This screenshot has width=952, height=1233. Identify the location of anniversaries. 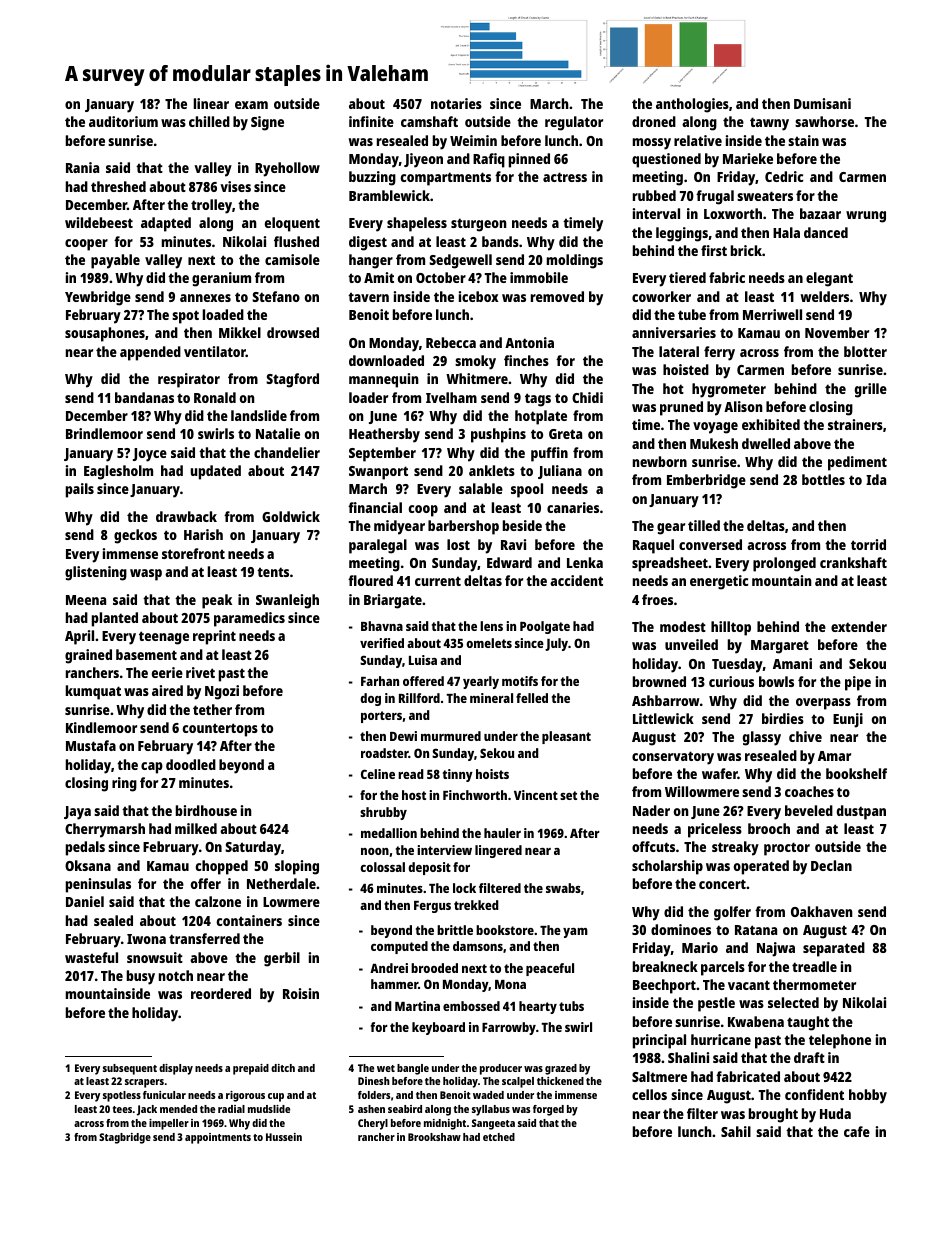
(674, 332).
